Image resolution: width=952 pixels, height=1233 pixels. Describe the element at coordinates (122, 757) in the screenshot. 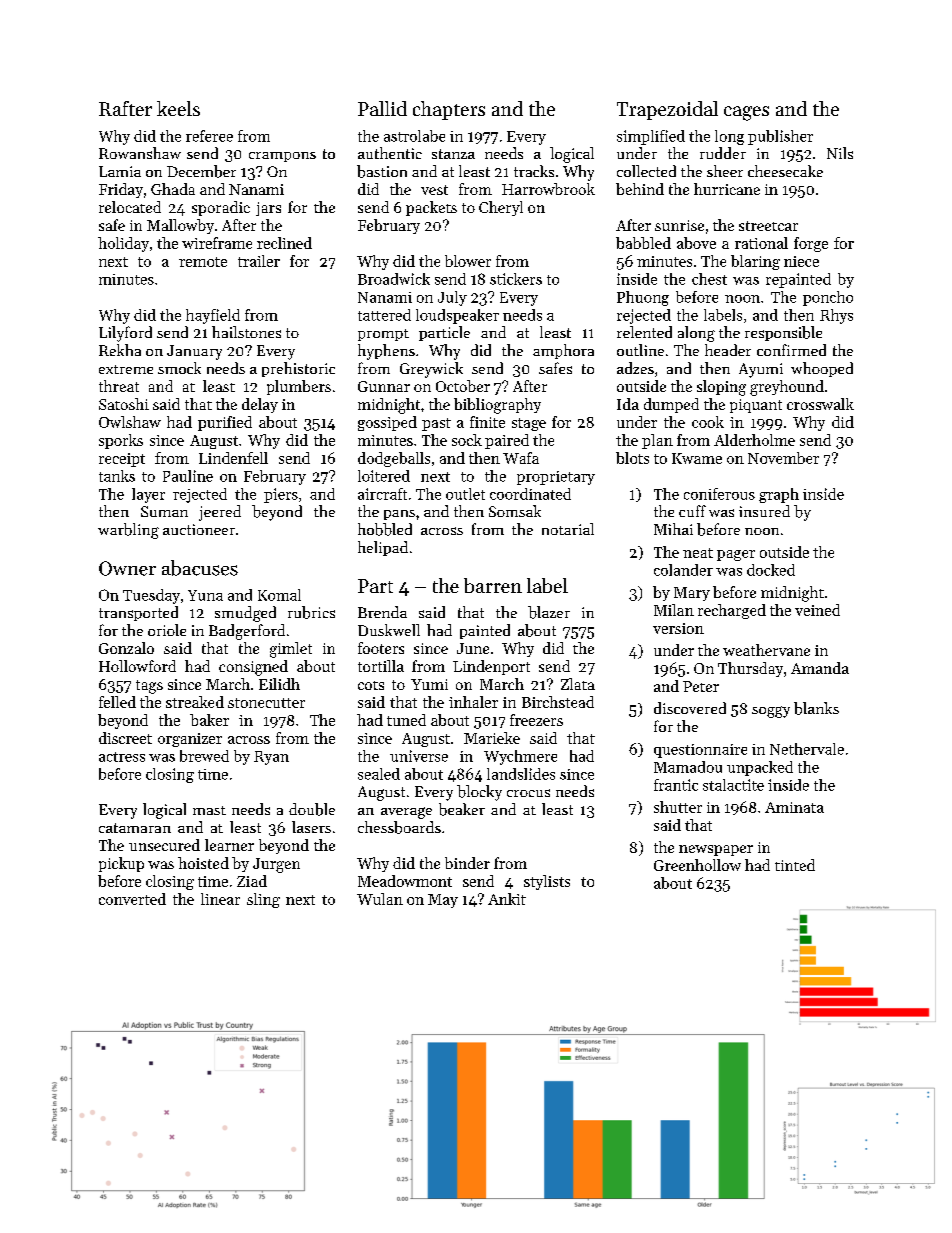

I see `actress` at that location.
